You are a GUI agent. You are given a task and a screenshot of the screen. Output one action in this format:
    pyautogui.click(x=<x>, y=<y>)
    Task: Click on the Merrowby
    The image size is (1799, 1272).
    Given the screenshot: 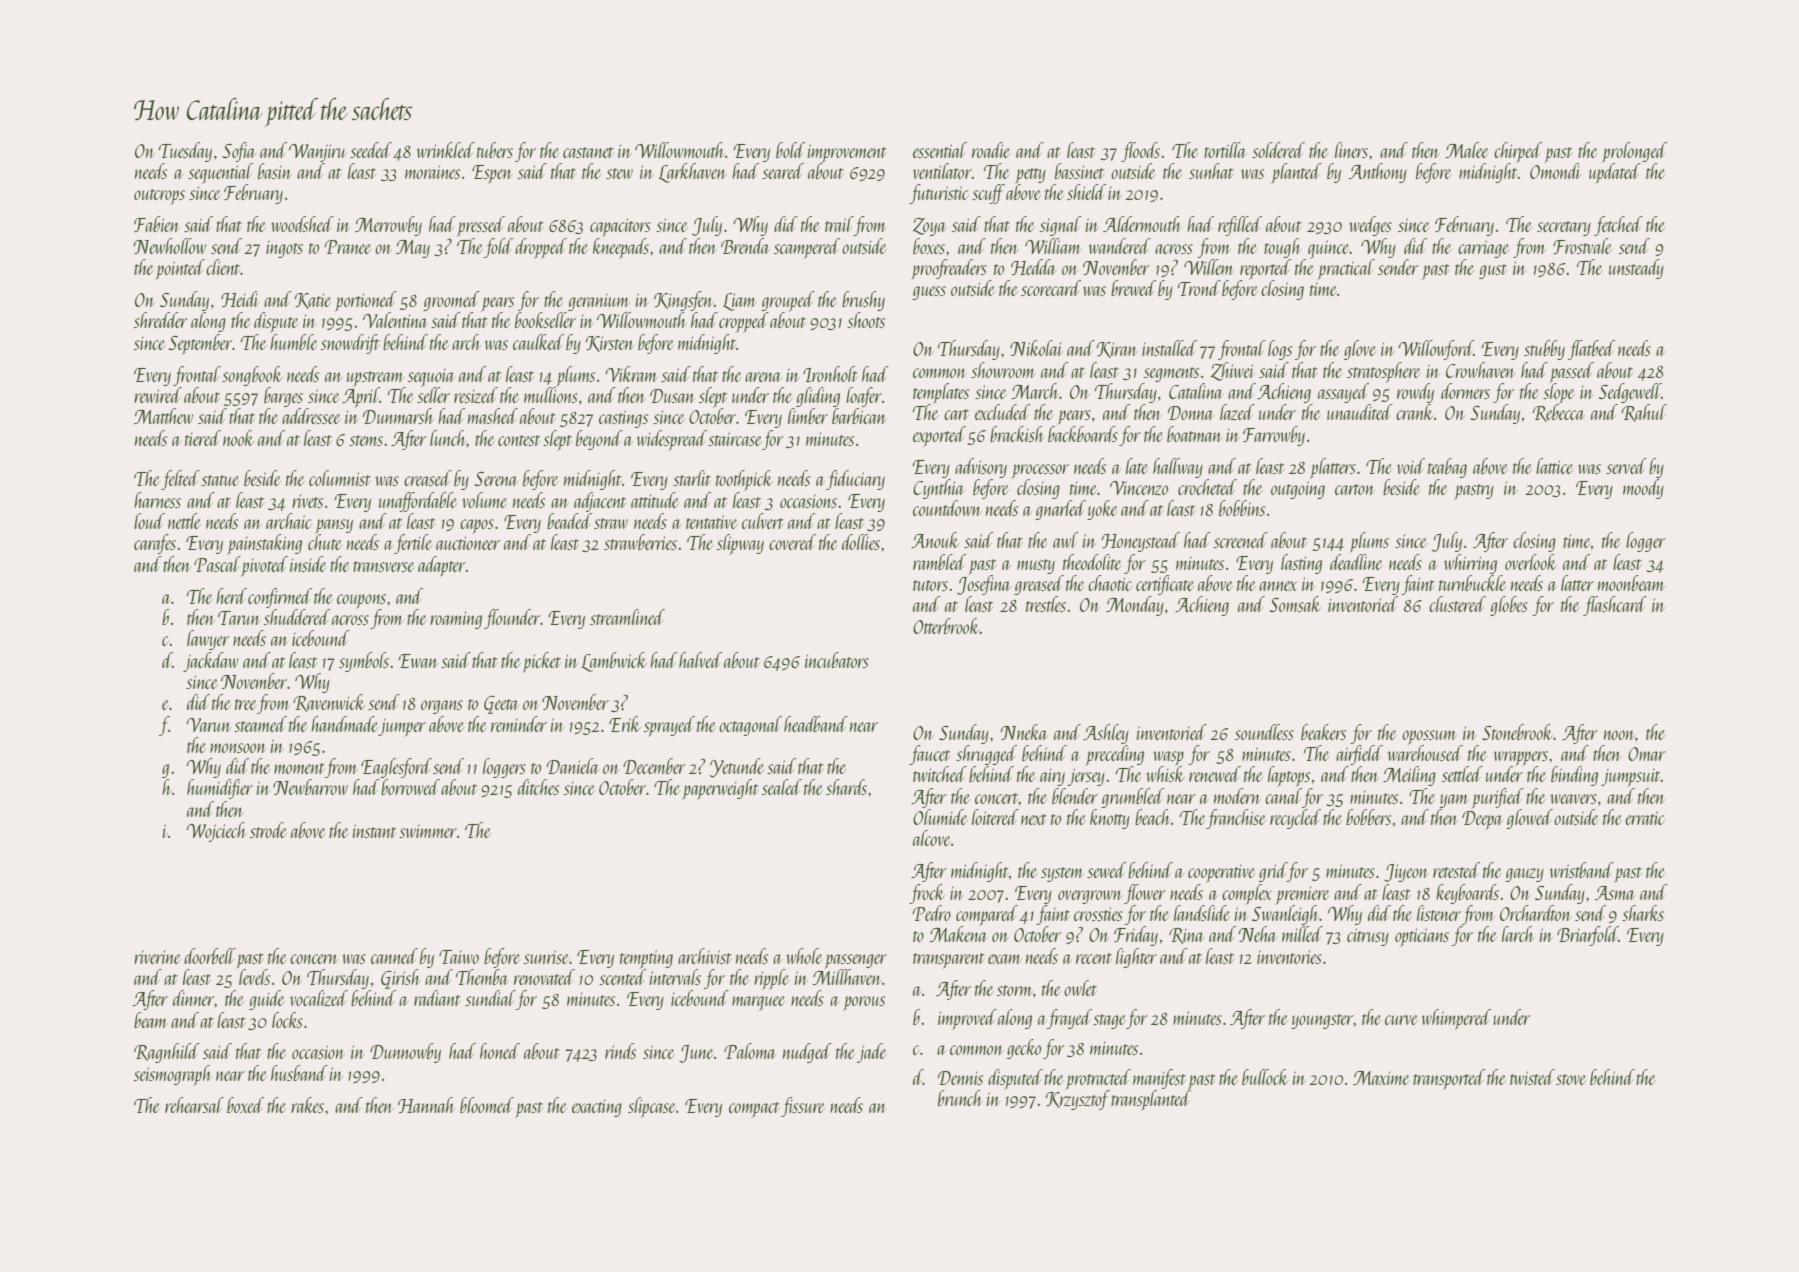 What is the action you would take?
    pyautogui.click(x=388, y=226)
